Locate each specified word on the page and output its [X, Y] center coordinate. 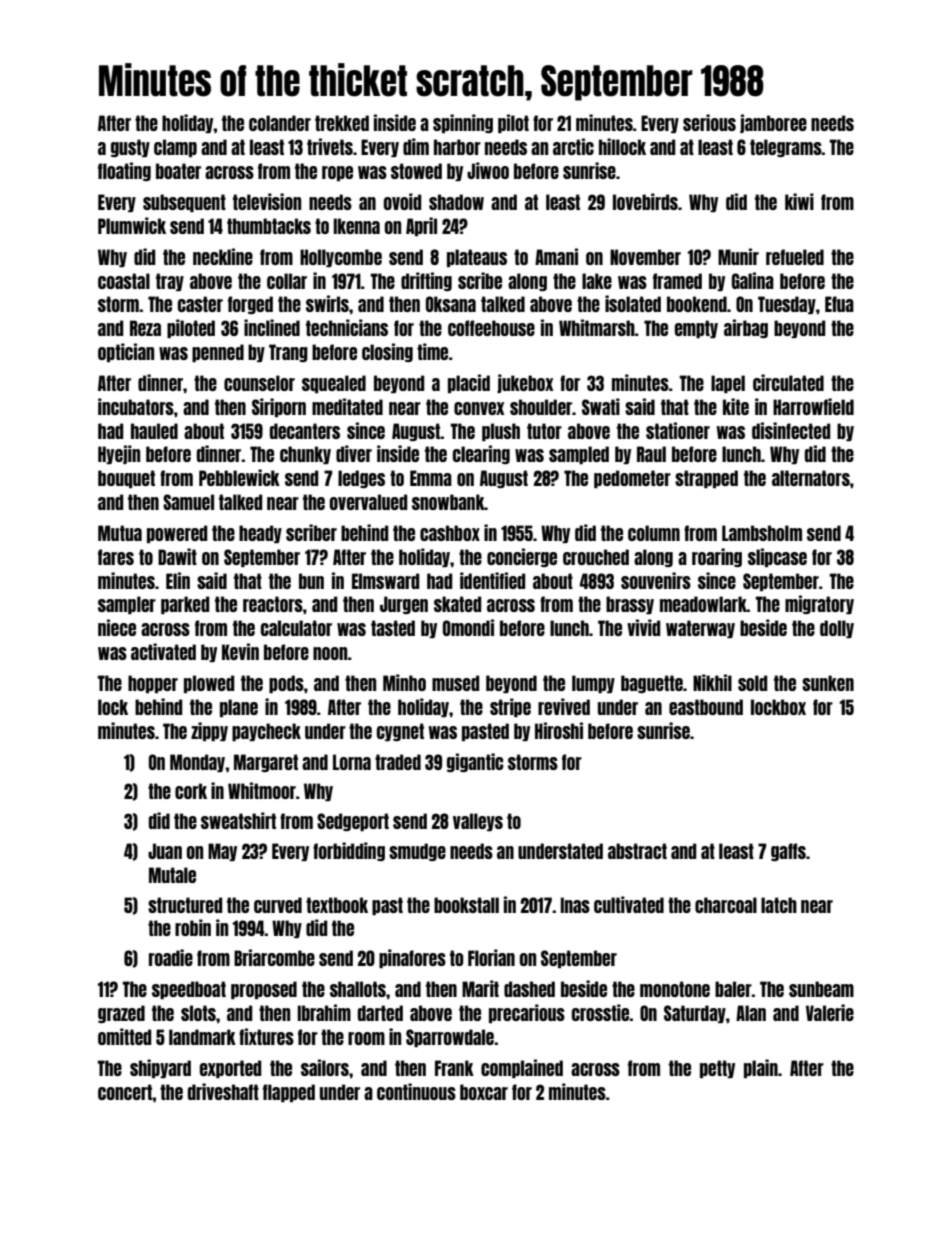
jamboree [773, 123]
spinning [463, 123]
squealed [334, 384]
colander [280, 123]
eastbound [706, 707]
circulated [788, 382]
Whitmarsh [597, 327]
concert [125, 1092]
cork [191, 791]
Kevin [240, 651]
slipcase [777, 557]
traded [398, 762]
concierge [522, 557]
